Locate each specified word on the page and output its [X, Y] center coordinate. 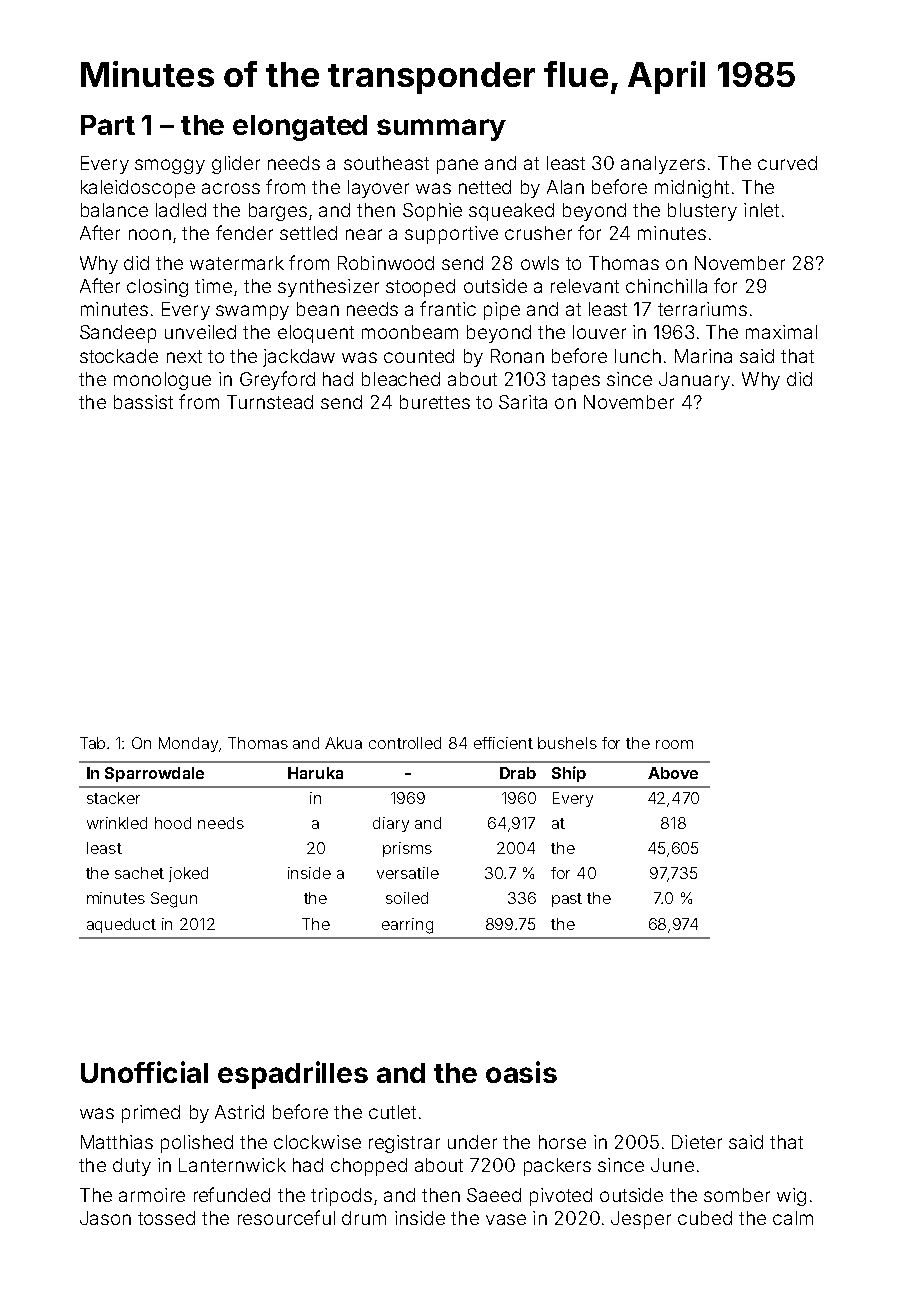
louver [599, 332]
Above [673, 773]
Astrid [239, 1112]
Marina [703, 356]
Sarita [523, 402]
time [213, 286]
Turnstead [270, 402]
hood [173, 823]
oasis [521, 1072]
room [674, 744]
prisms [407, 849]
